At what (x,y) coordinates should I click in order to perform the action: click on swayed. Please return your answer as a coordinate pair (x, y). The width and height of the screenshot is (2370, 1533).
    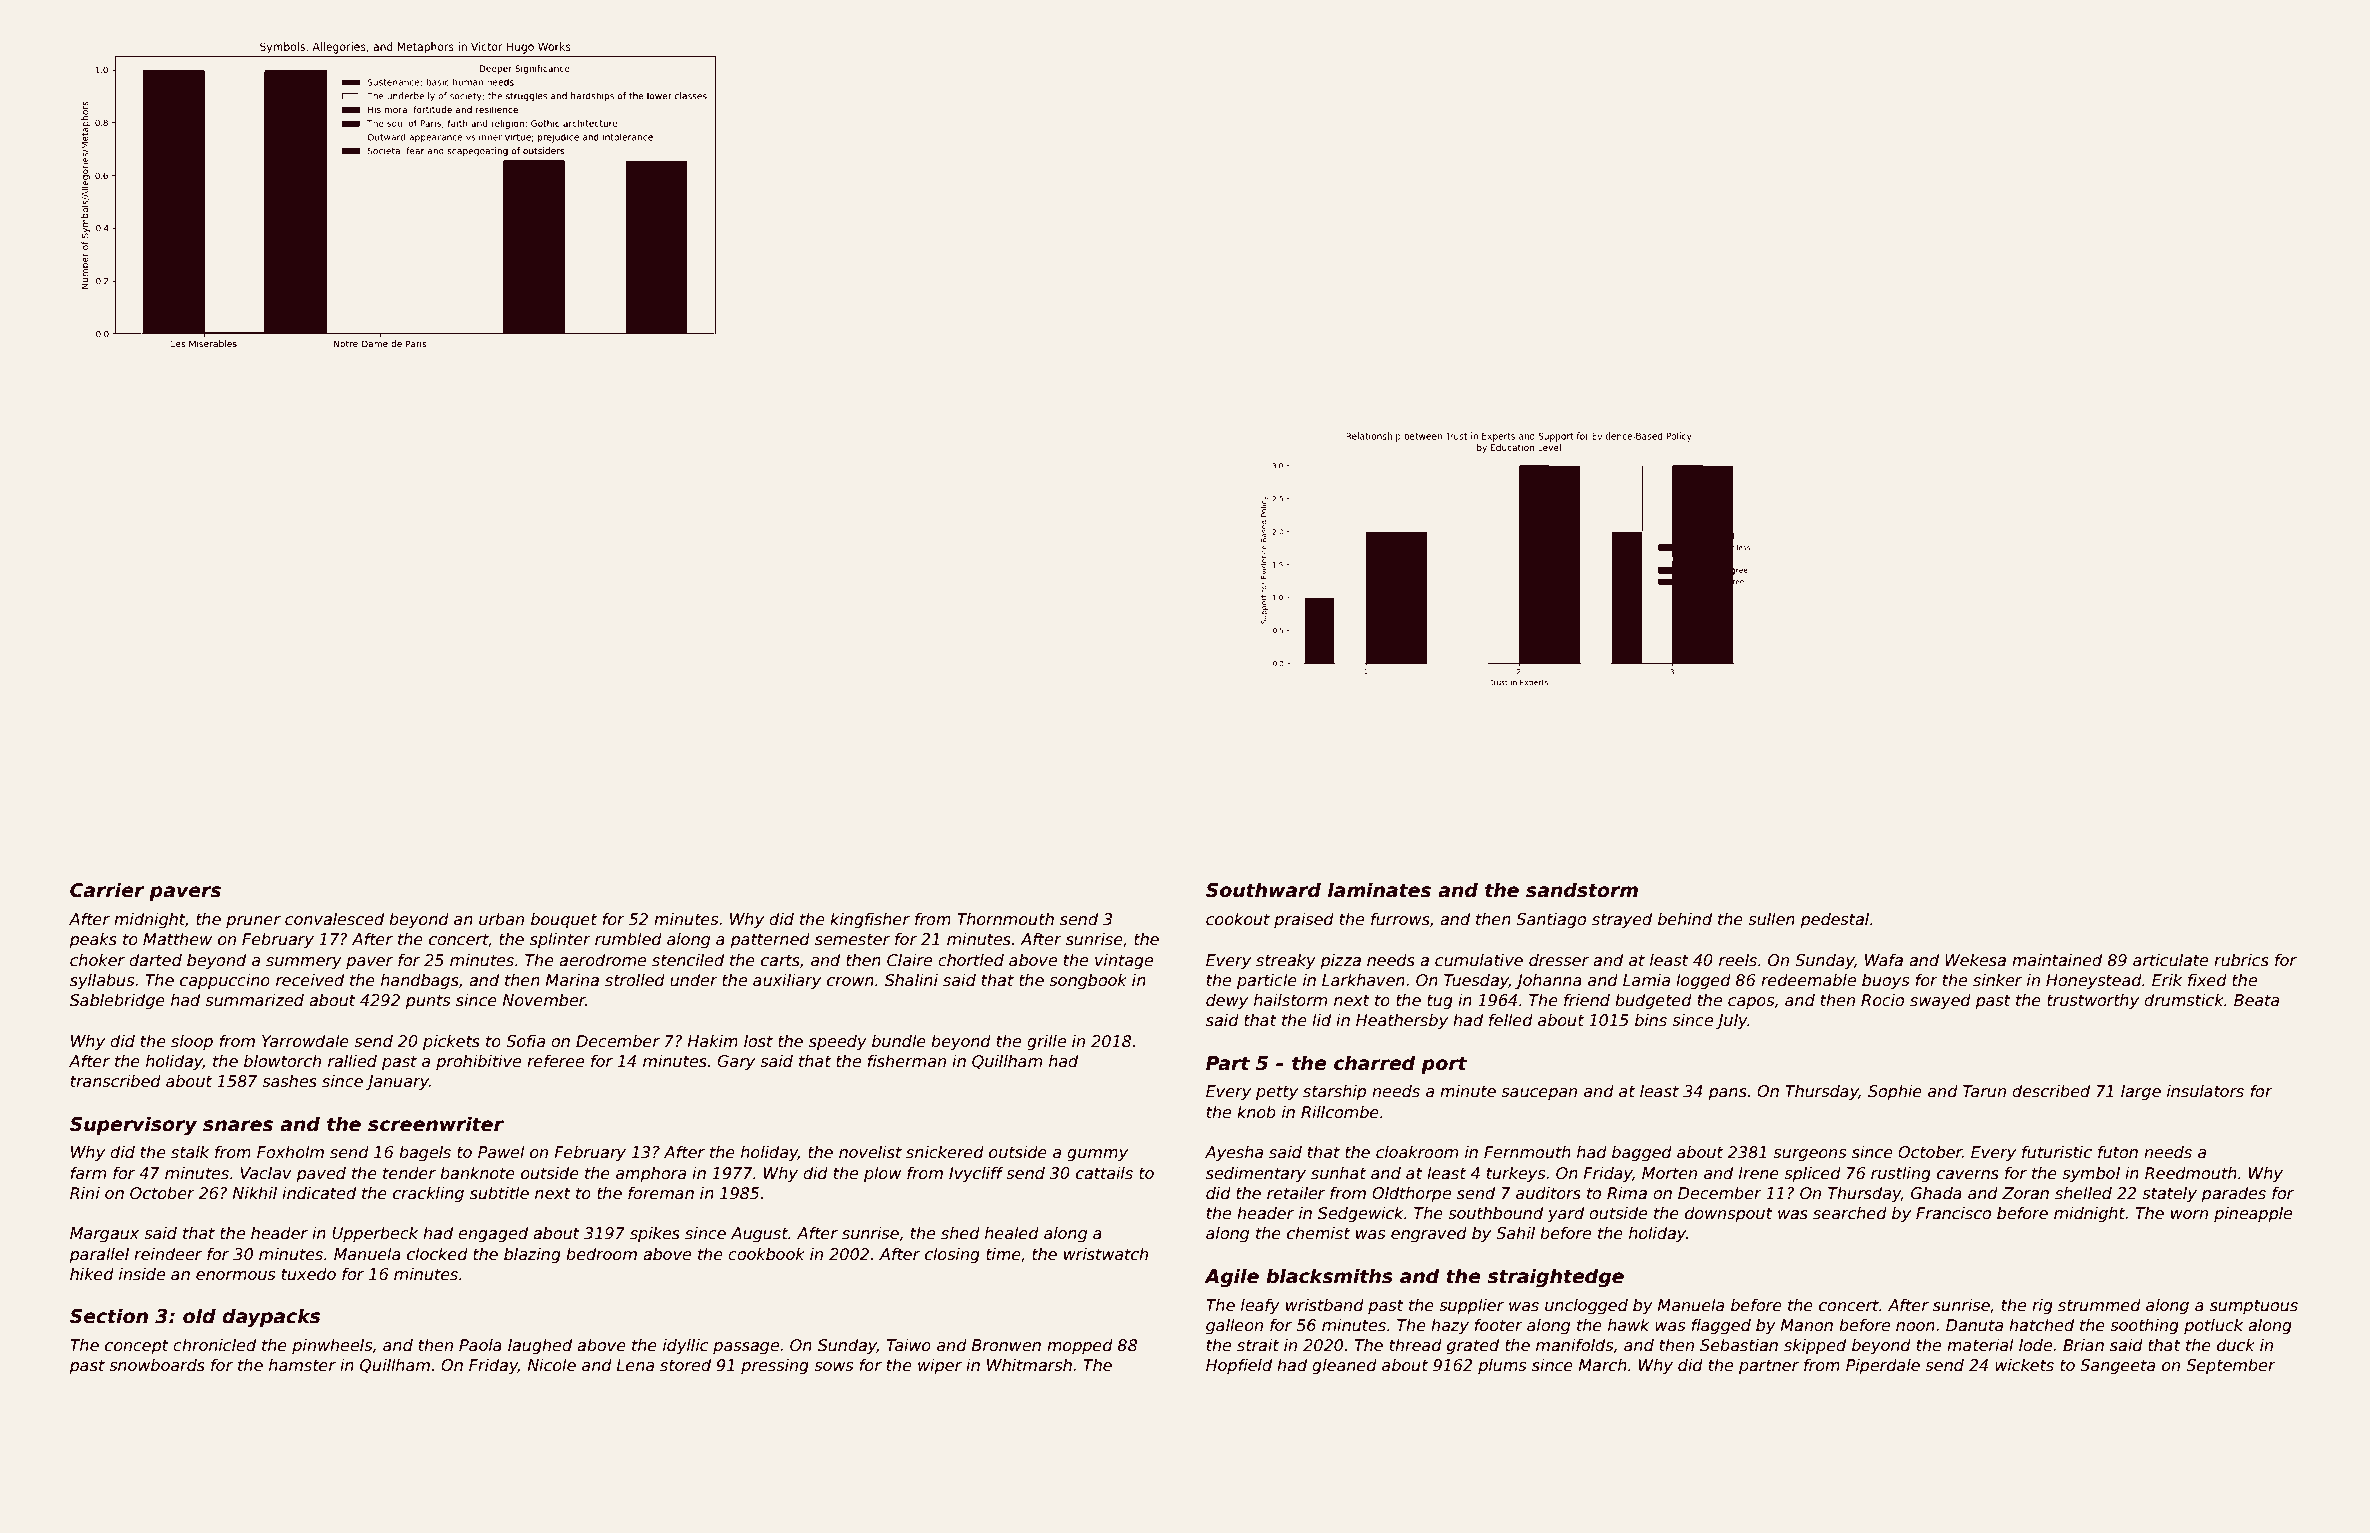
    Looking at the image, I should click on (1940, 1002).
